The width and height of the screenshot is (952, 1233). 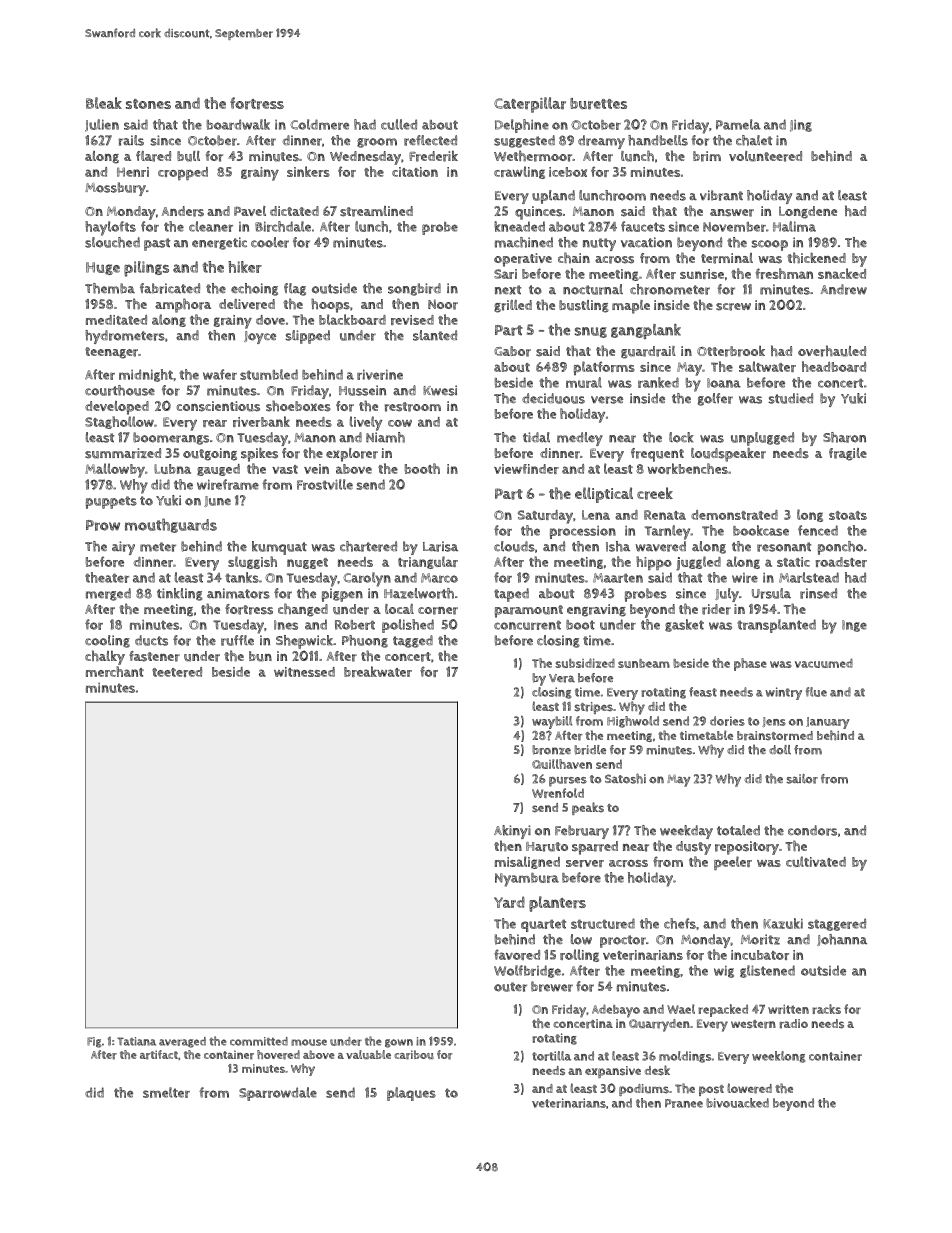 What do you see at coordinates (527, 625) in the screenshot?
I see `concurrent` at bounding box center [527, 625].
